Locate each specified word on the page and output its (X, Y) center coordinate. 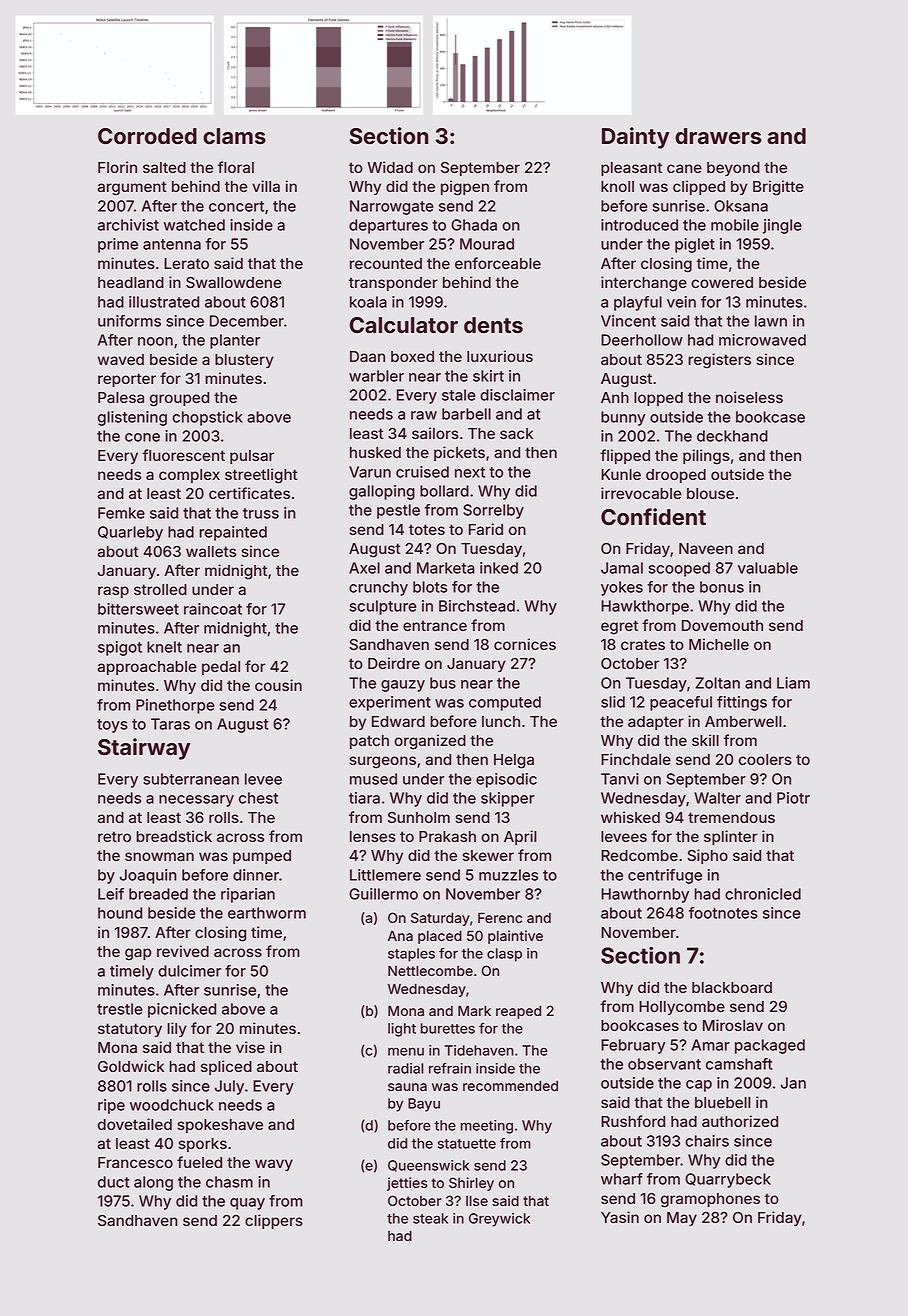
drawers (718, 136)
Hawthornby (645, 895)
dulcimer (189, 971)
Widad (390, 167)
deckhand (732, 436)
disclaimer (517, 395)
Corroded (147, 136)
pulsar (252, 457)
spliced (226, 1067)
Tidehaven (479, 1050)
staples (411, 955)
